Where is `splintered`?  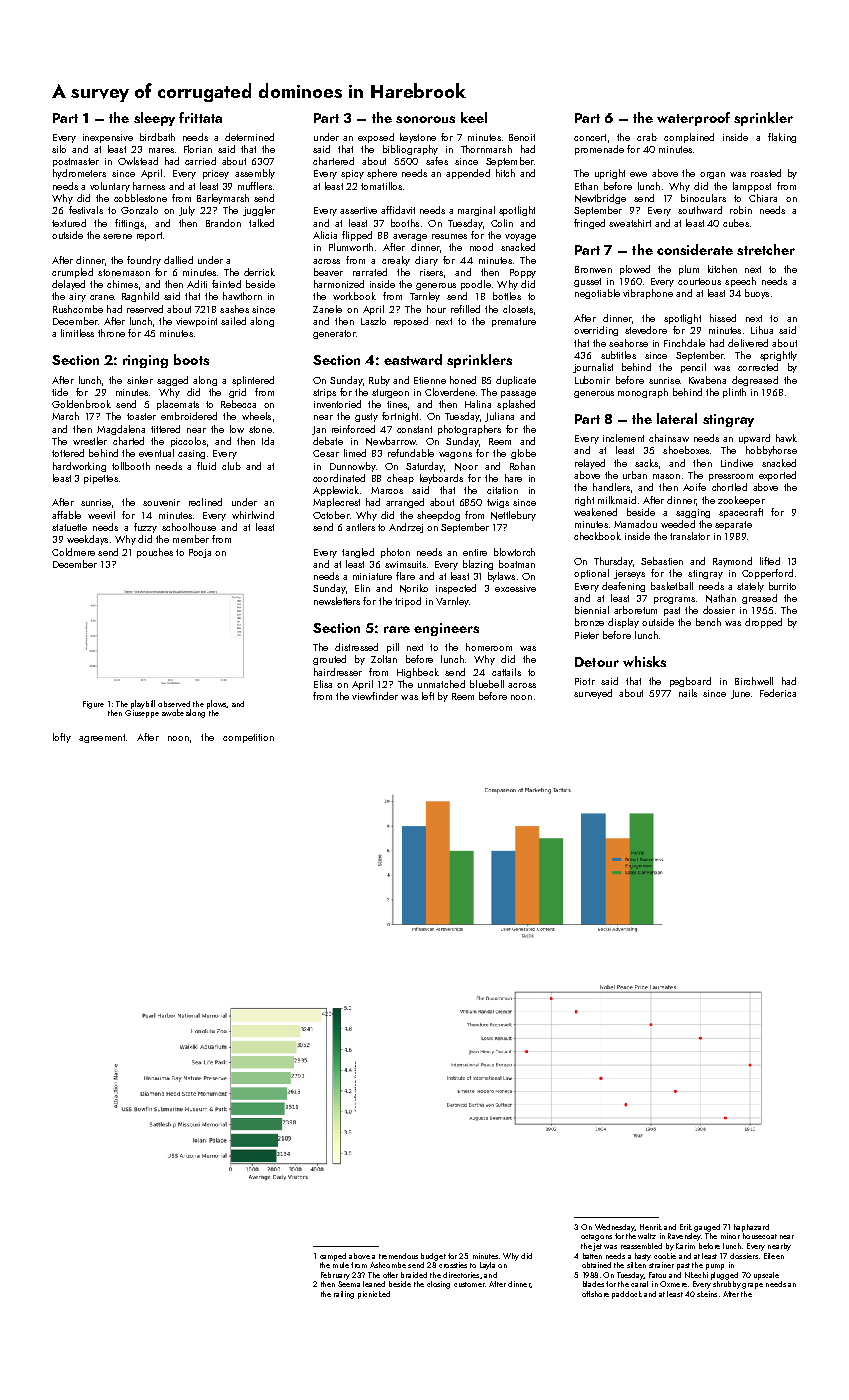
splintered is located at coordinates (253, 381).
